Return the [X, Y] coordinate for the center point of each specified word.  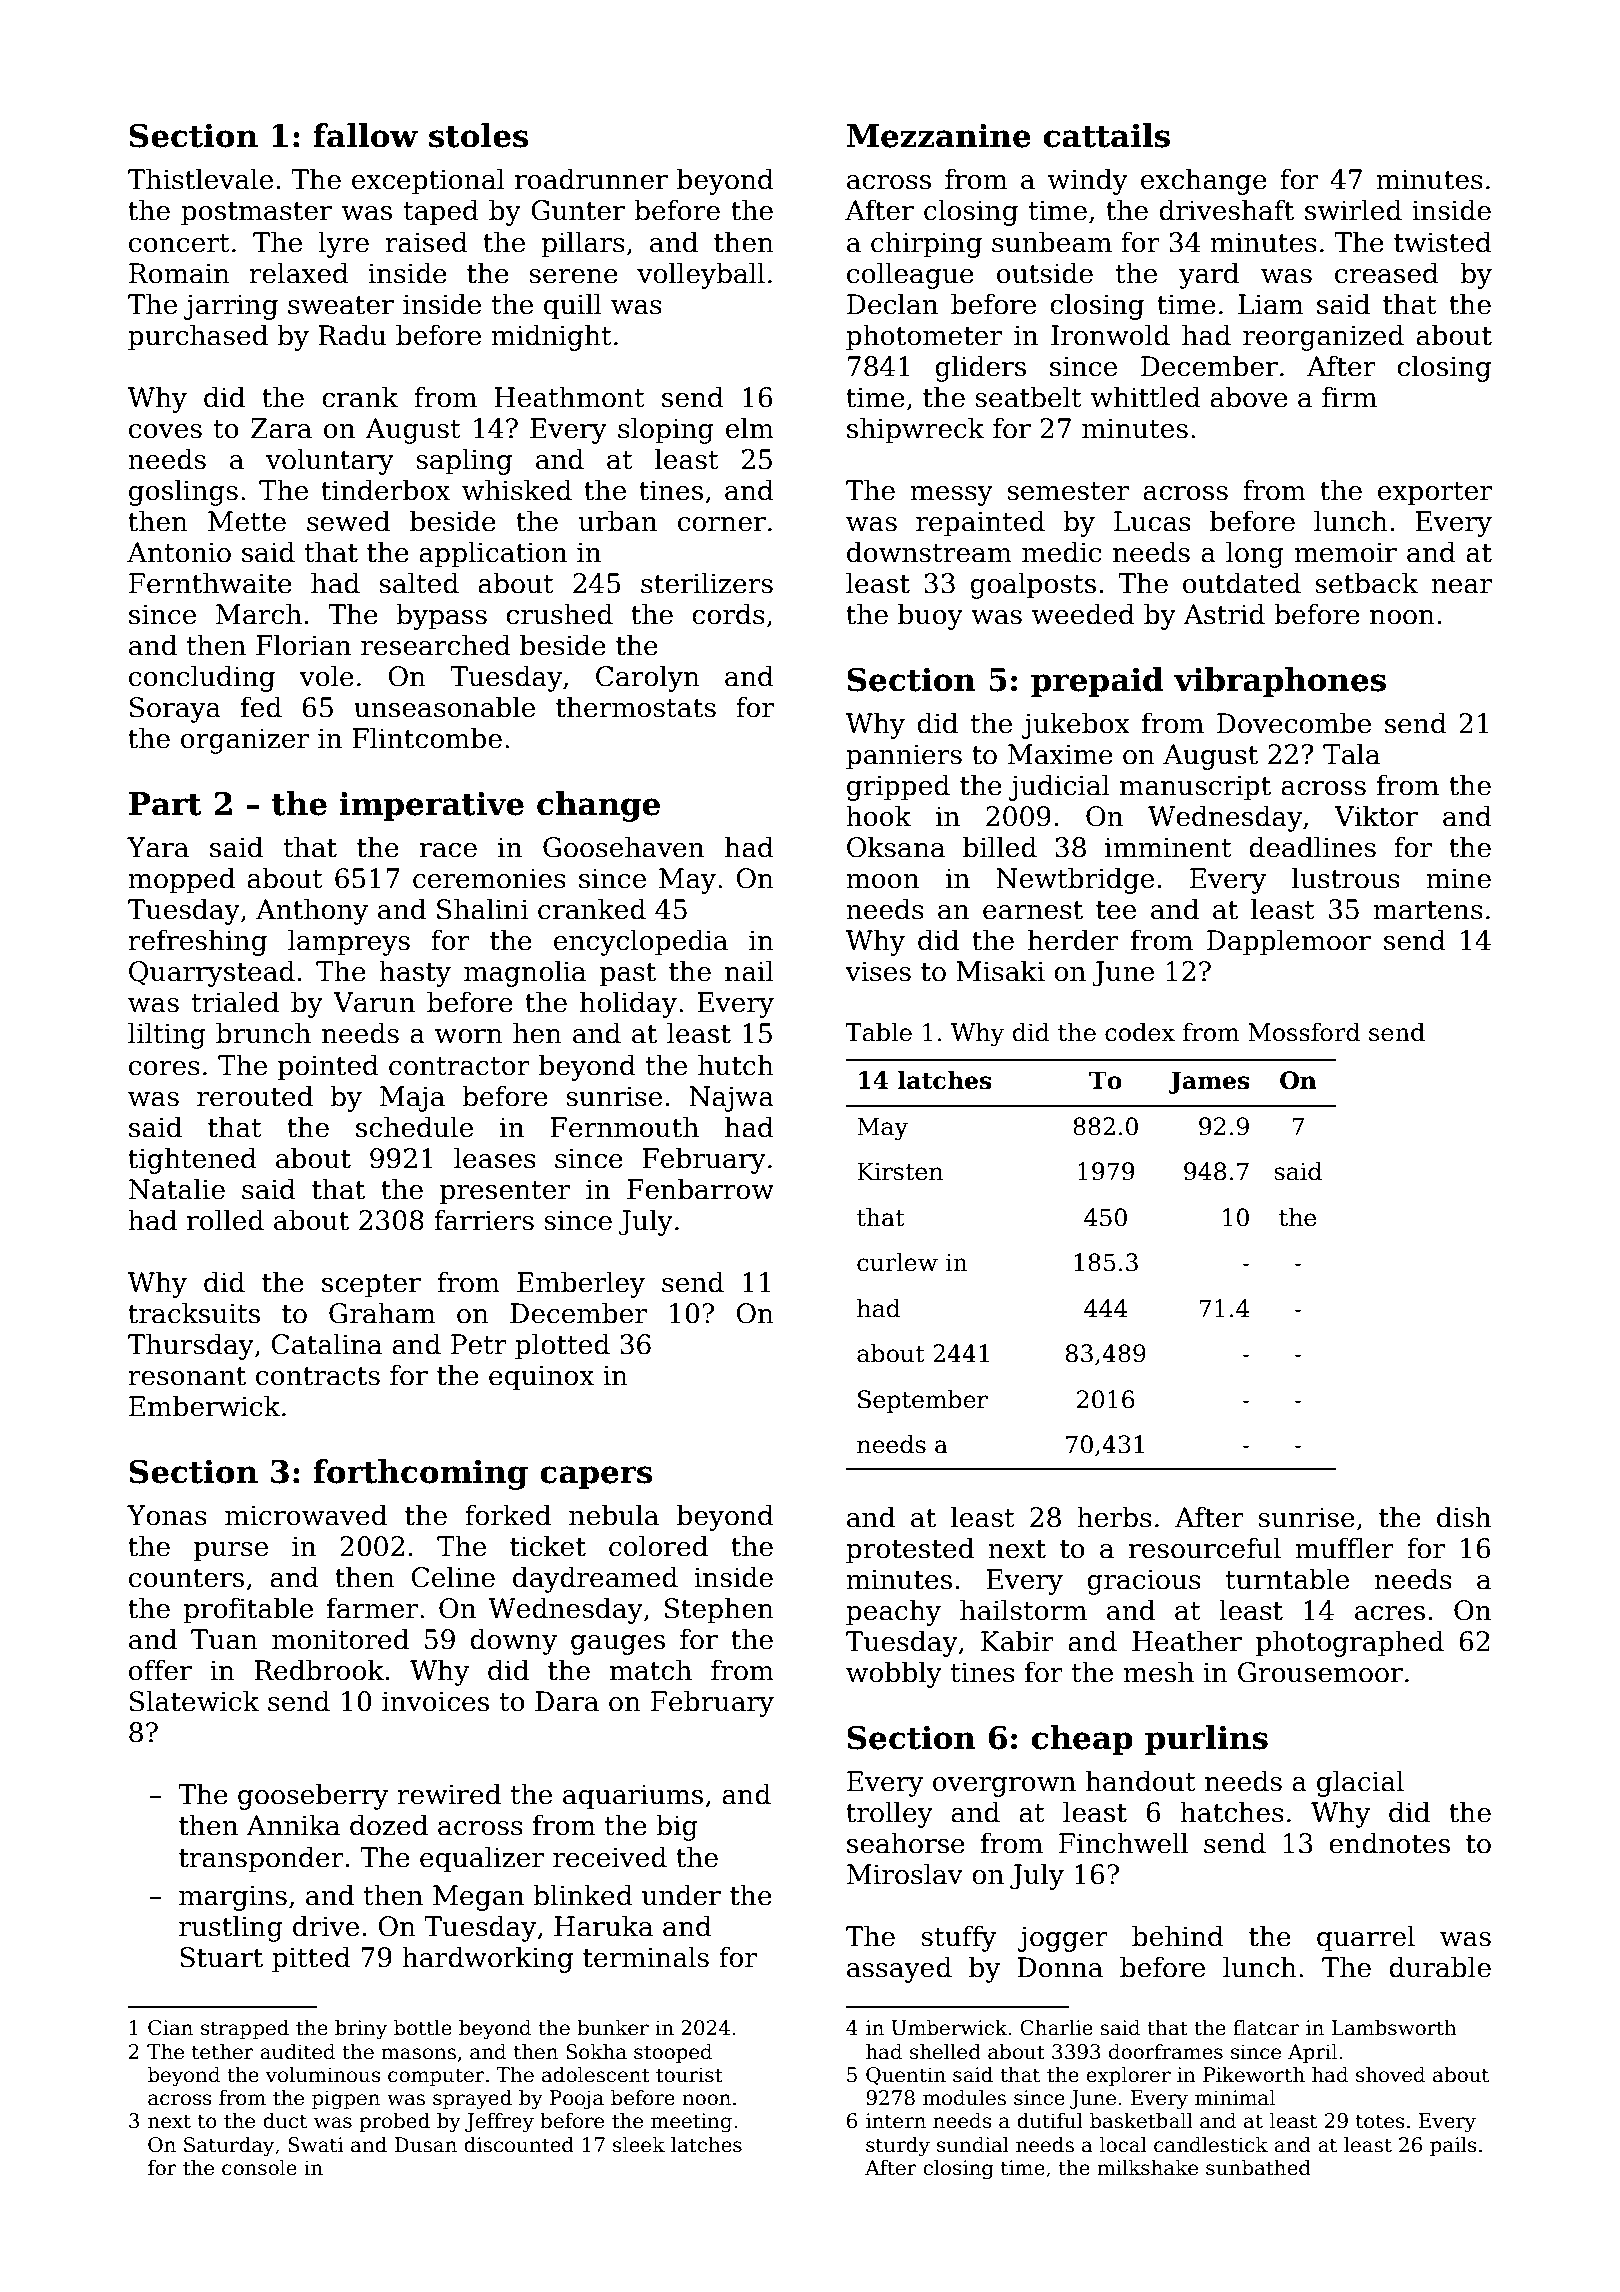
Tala [1351, 754]
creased [1387, 273]
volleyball [701, 275]
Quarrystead [212, 973]
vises [878, 971]
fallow [365, 135]
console [259, 2167]
